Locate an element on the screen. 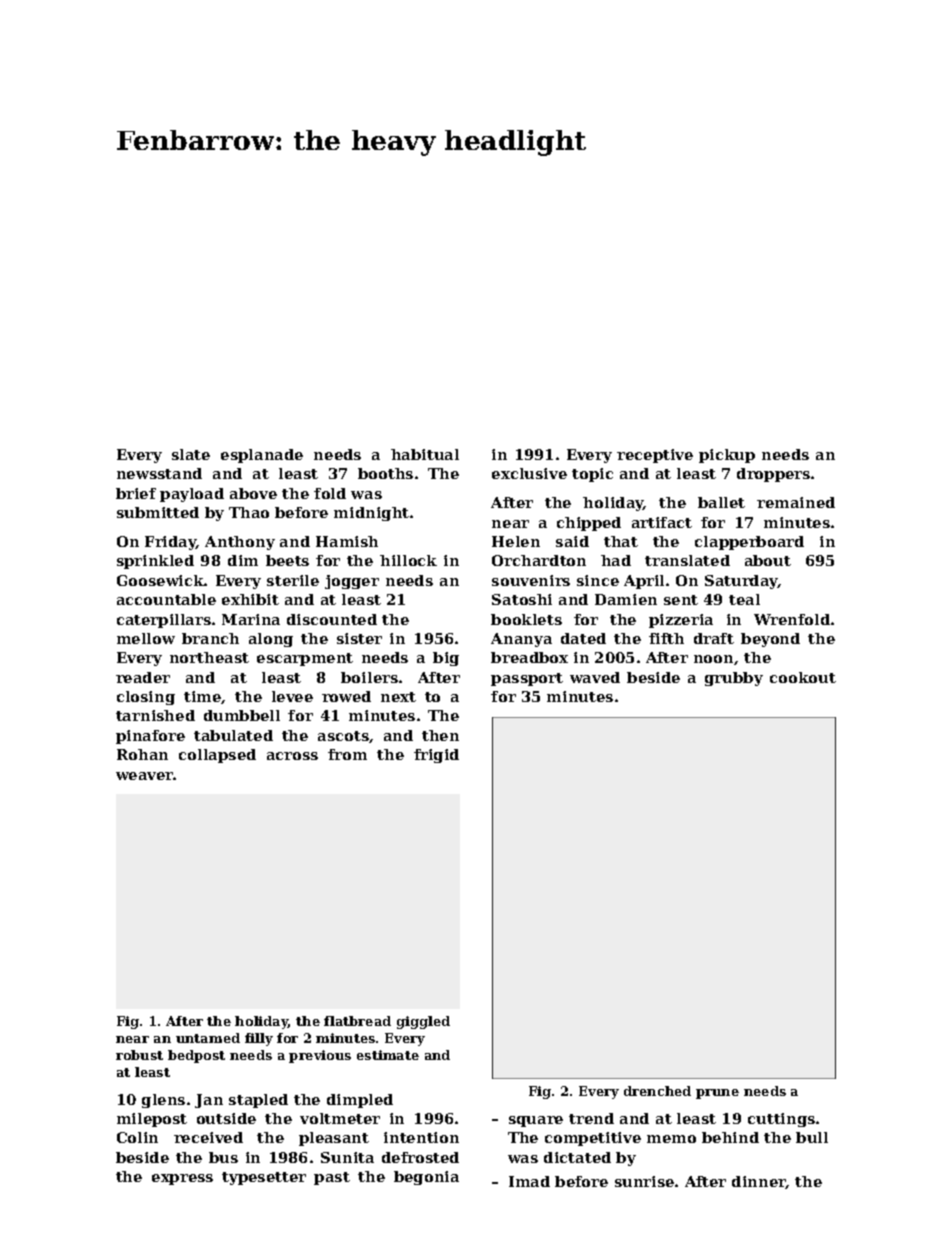 The width and height of the screenshot is (952, 1233). from is located at coordinates (347, 754).
